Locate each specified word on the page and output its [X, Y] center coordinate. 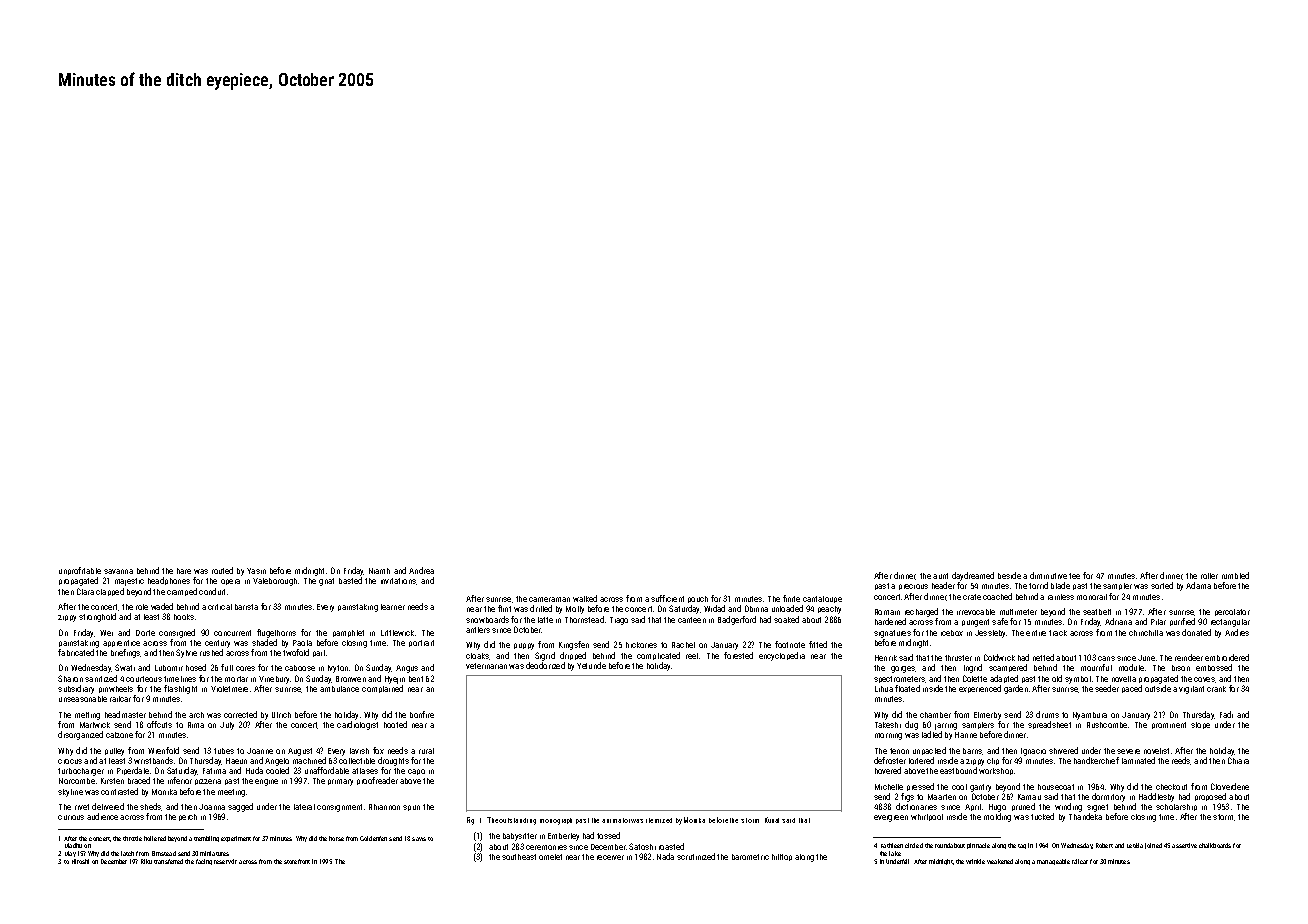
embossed [1214, 667]
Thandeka [1085, 816]
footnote [790, 644]
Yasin [256, 571]
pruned [1023, 807]
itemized [659, 820]
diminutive [1048, 575]
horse [336, 838]
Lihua [884, 689]
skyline [70, 793]
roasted [671, 846]
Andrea [421, 570]
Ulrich [281, 715]
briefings [125, 653]
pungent [975, 623]
